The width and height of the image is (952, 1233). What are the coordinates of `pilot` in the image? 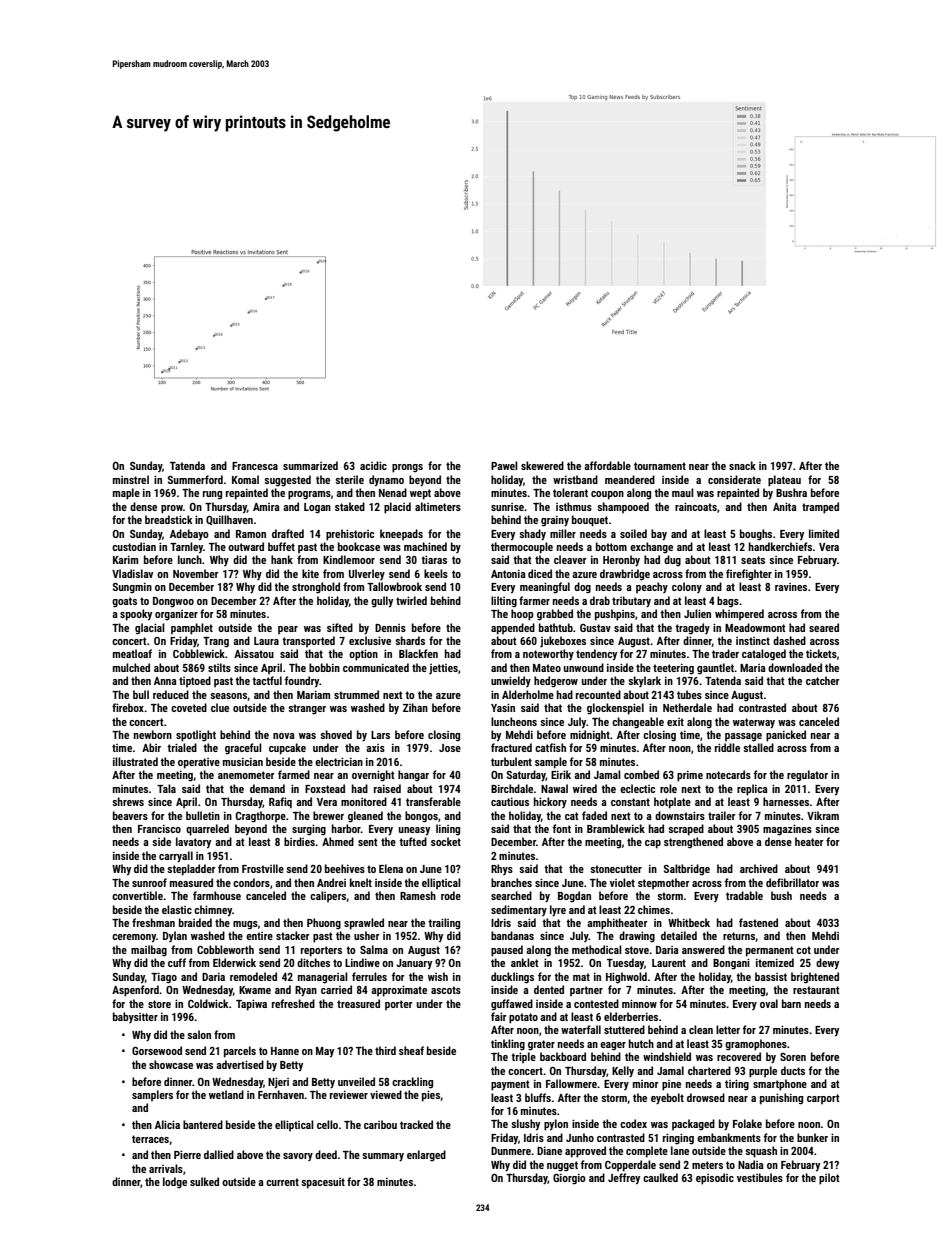 It's located at (829, 1179).
